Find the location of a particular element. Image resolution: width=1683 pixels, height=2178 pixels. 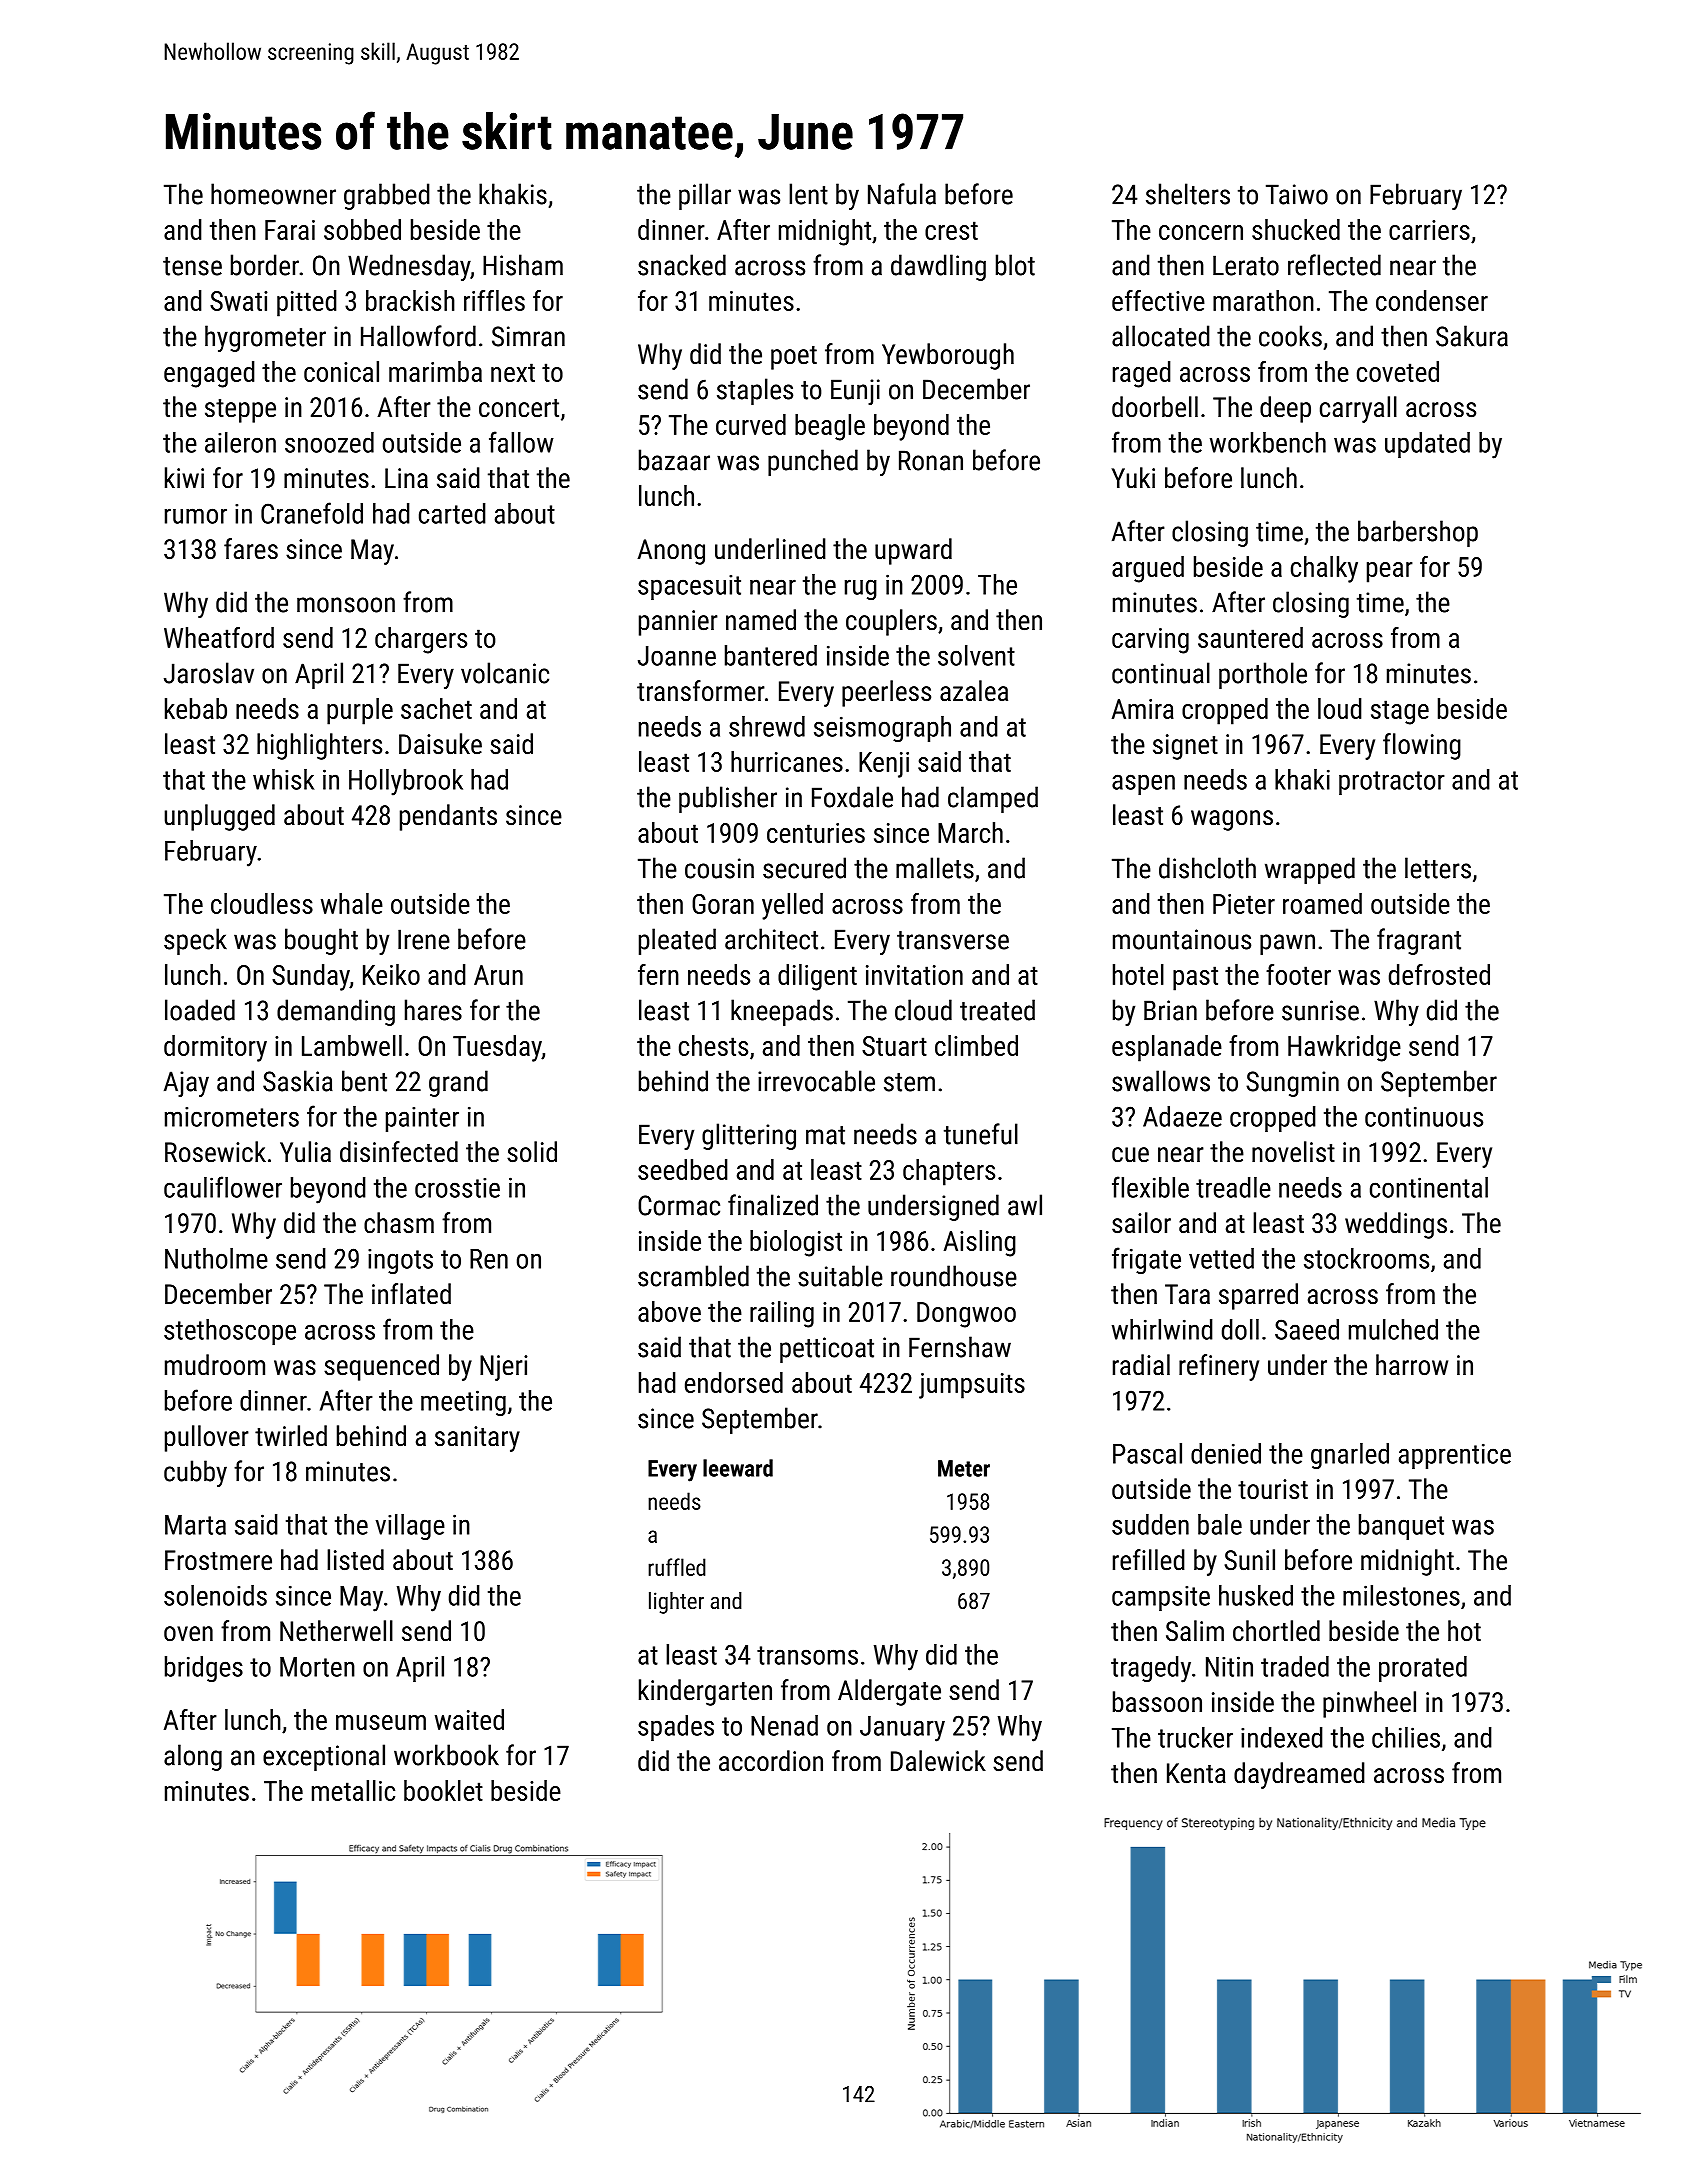

endorsed is located at coordinates (734, 1382).
